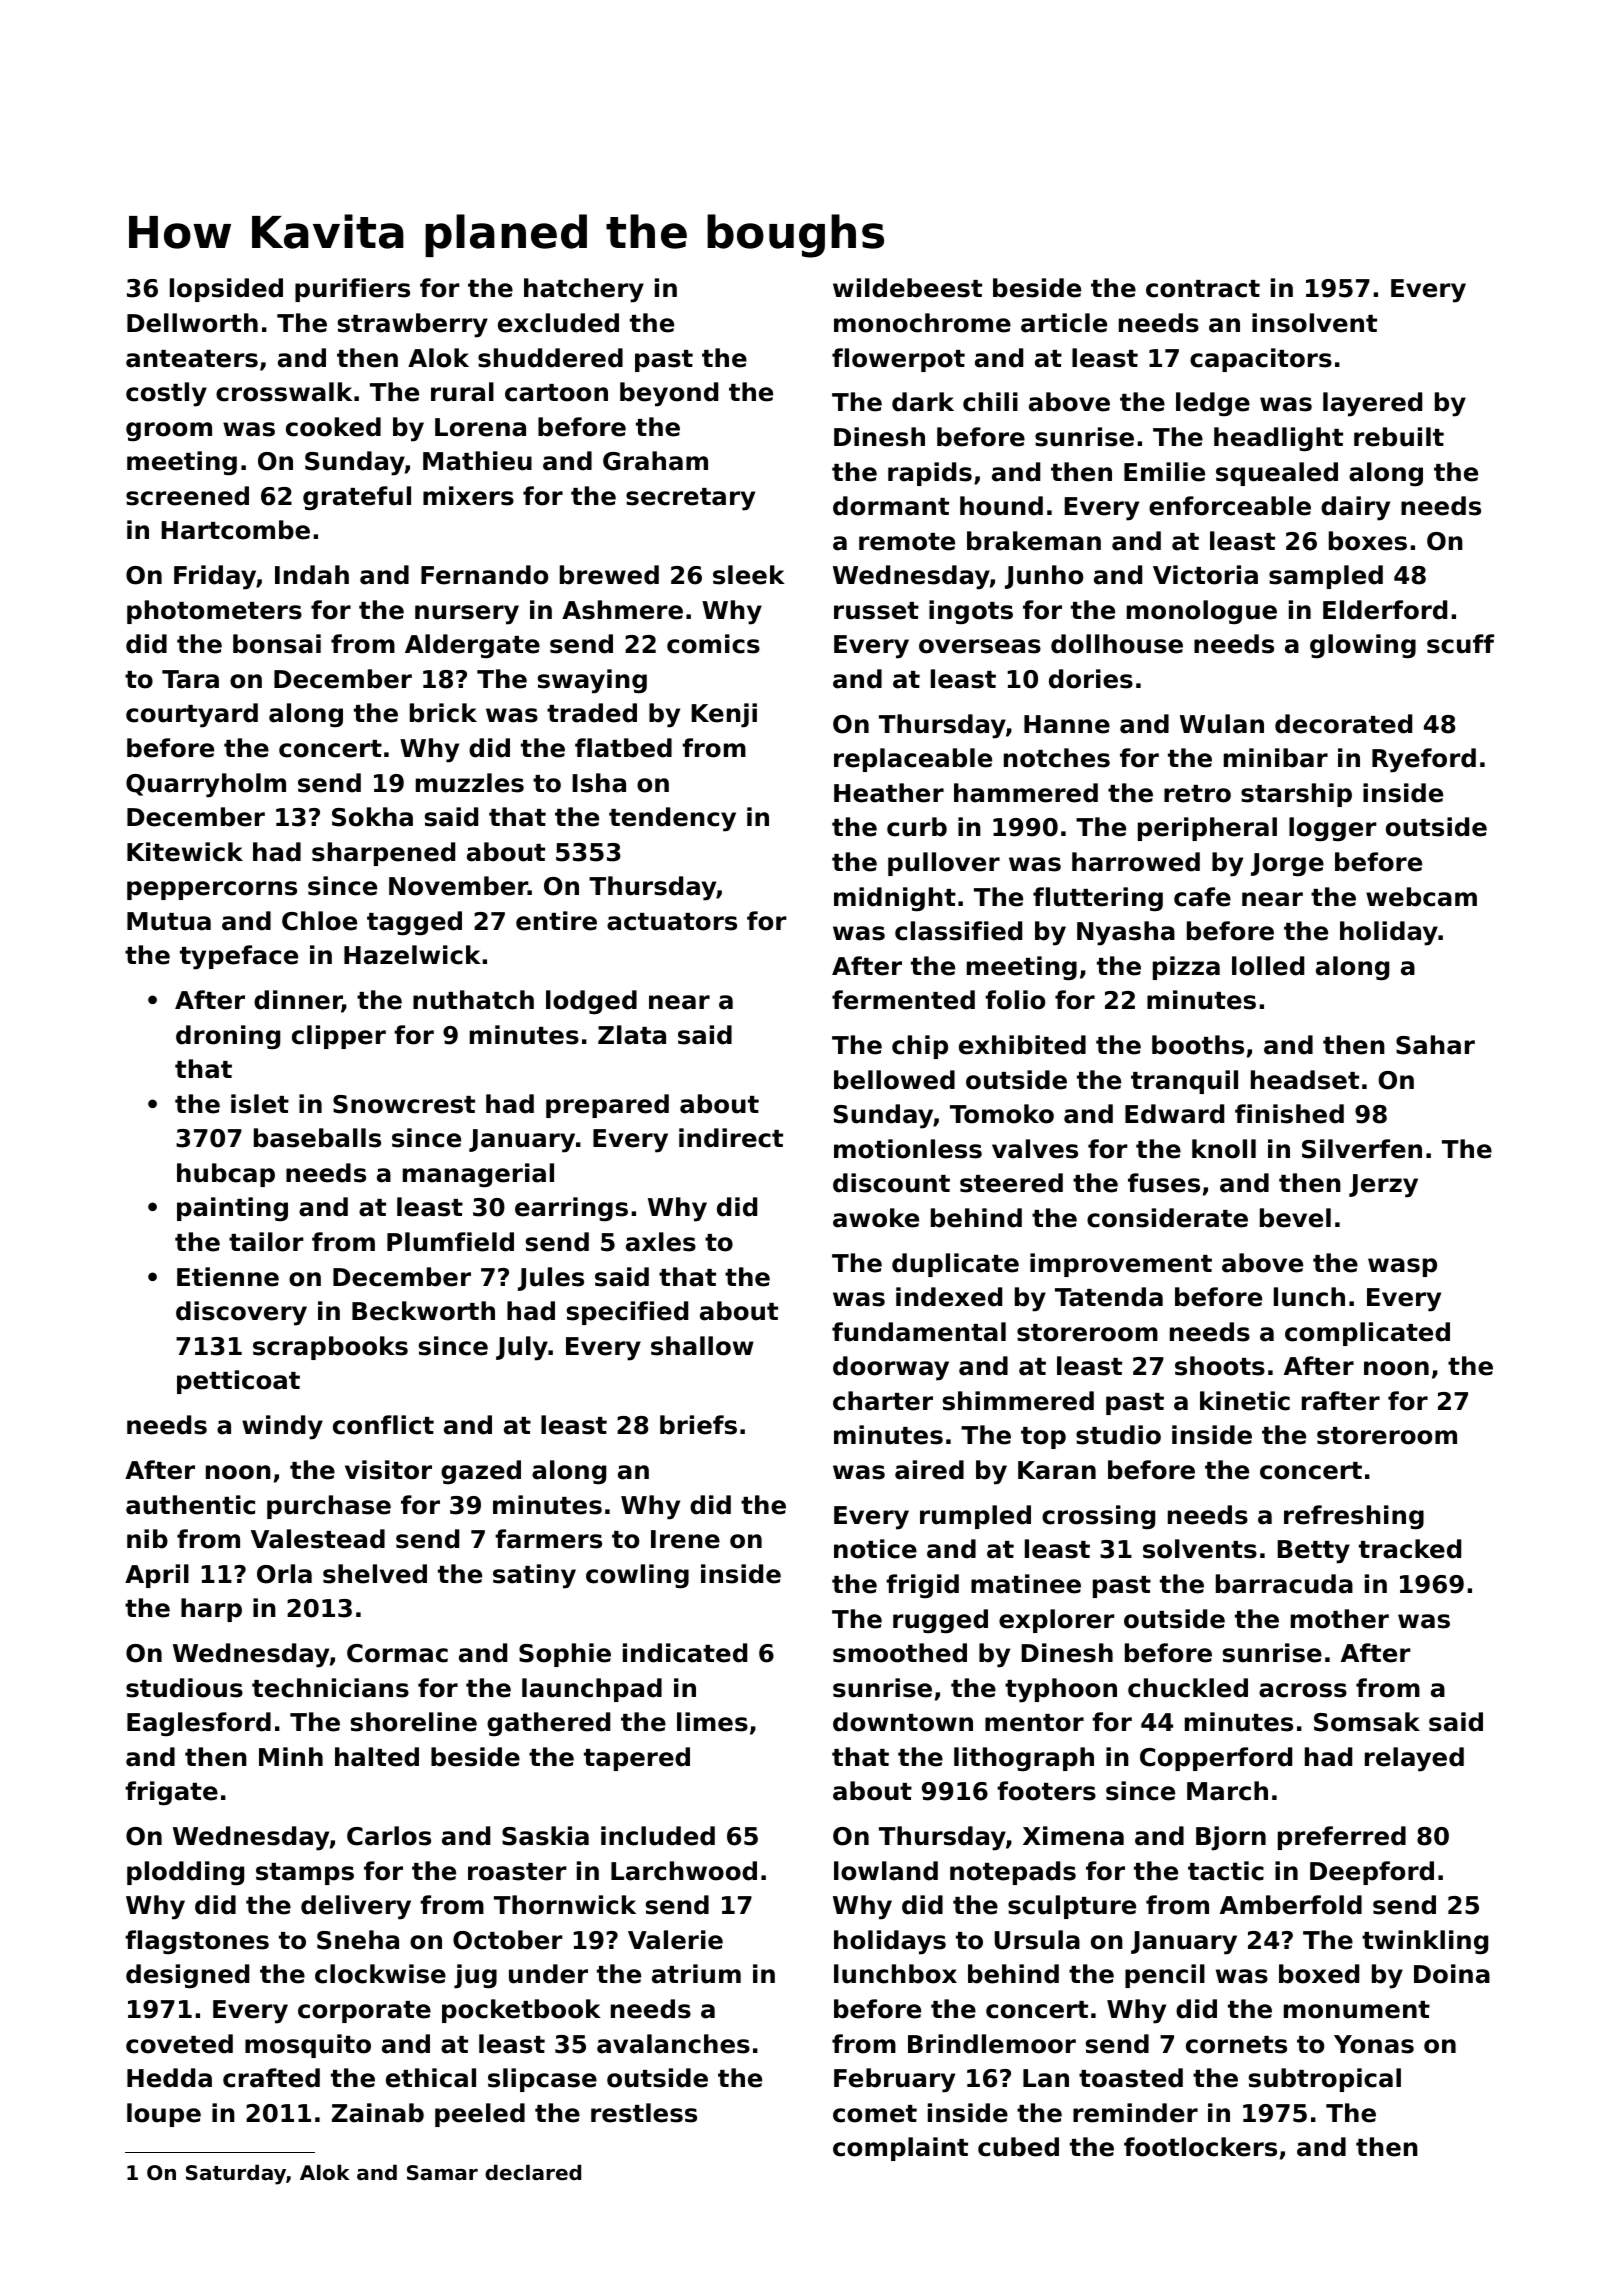 This screenshot has width=1620, height=2292. What do you see at coordinates (955, 1265) in the screenshot?
I see `duplicate` at bounding box center [955, 1265].
